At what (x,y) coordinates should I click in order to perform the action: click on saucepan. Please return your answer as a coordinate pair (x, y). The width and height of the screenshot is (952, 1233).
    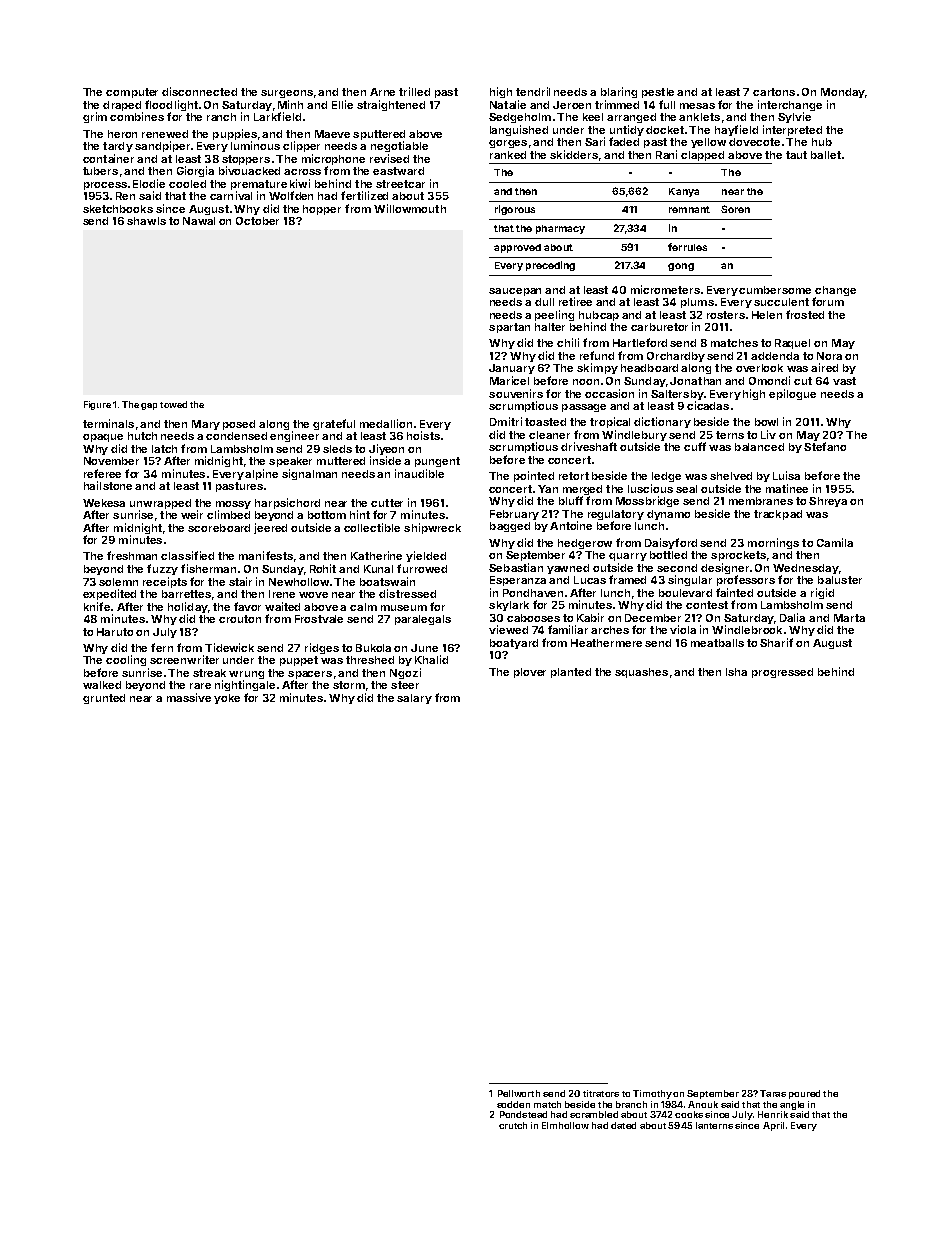
    Looking at the image, I should click on (515, 292).
